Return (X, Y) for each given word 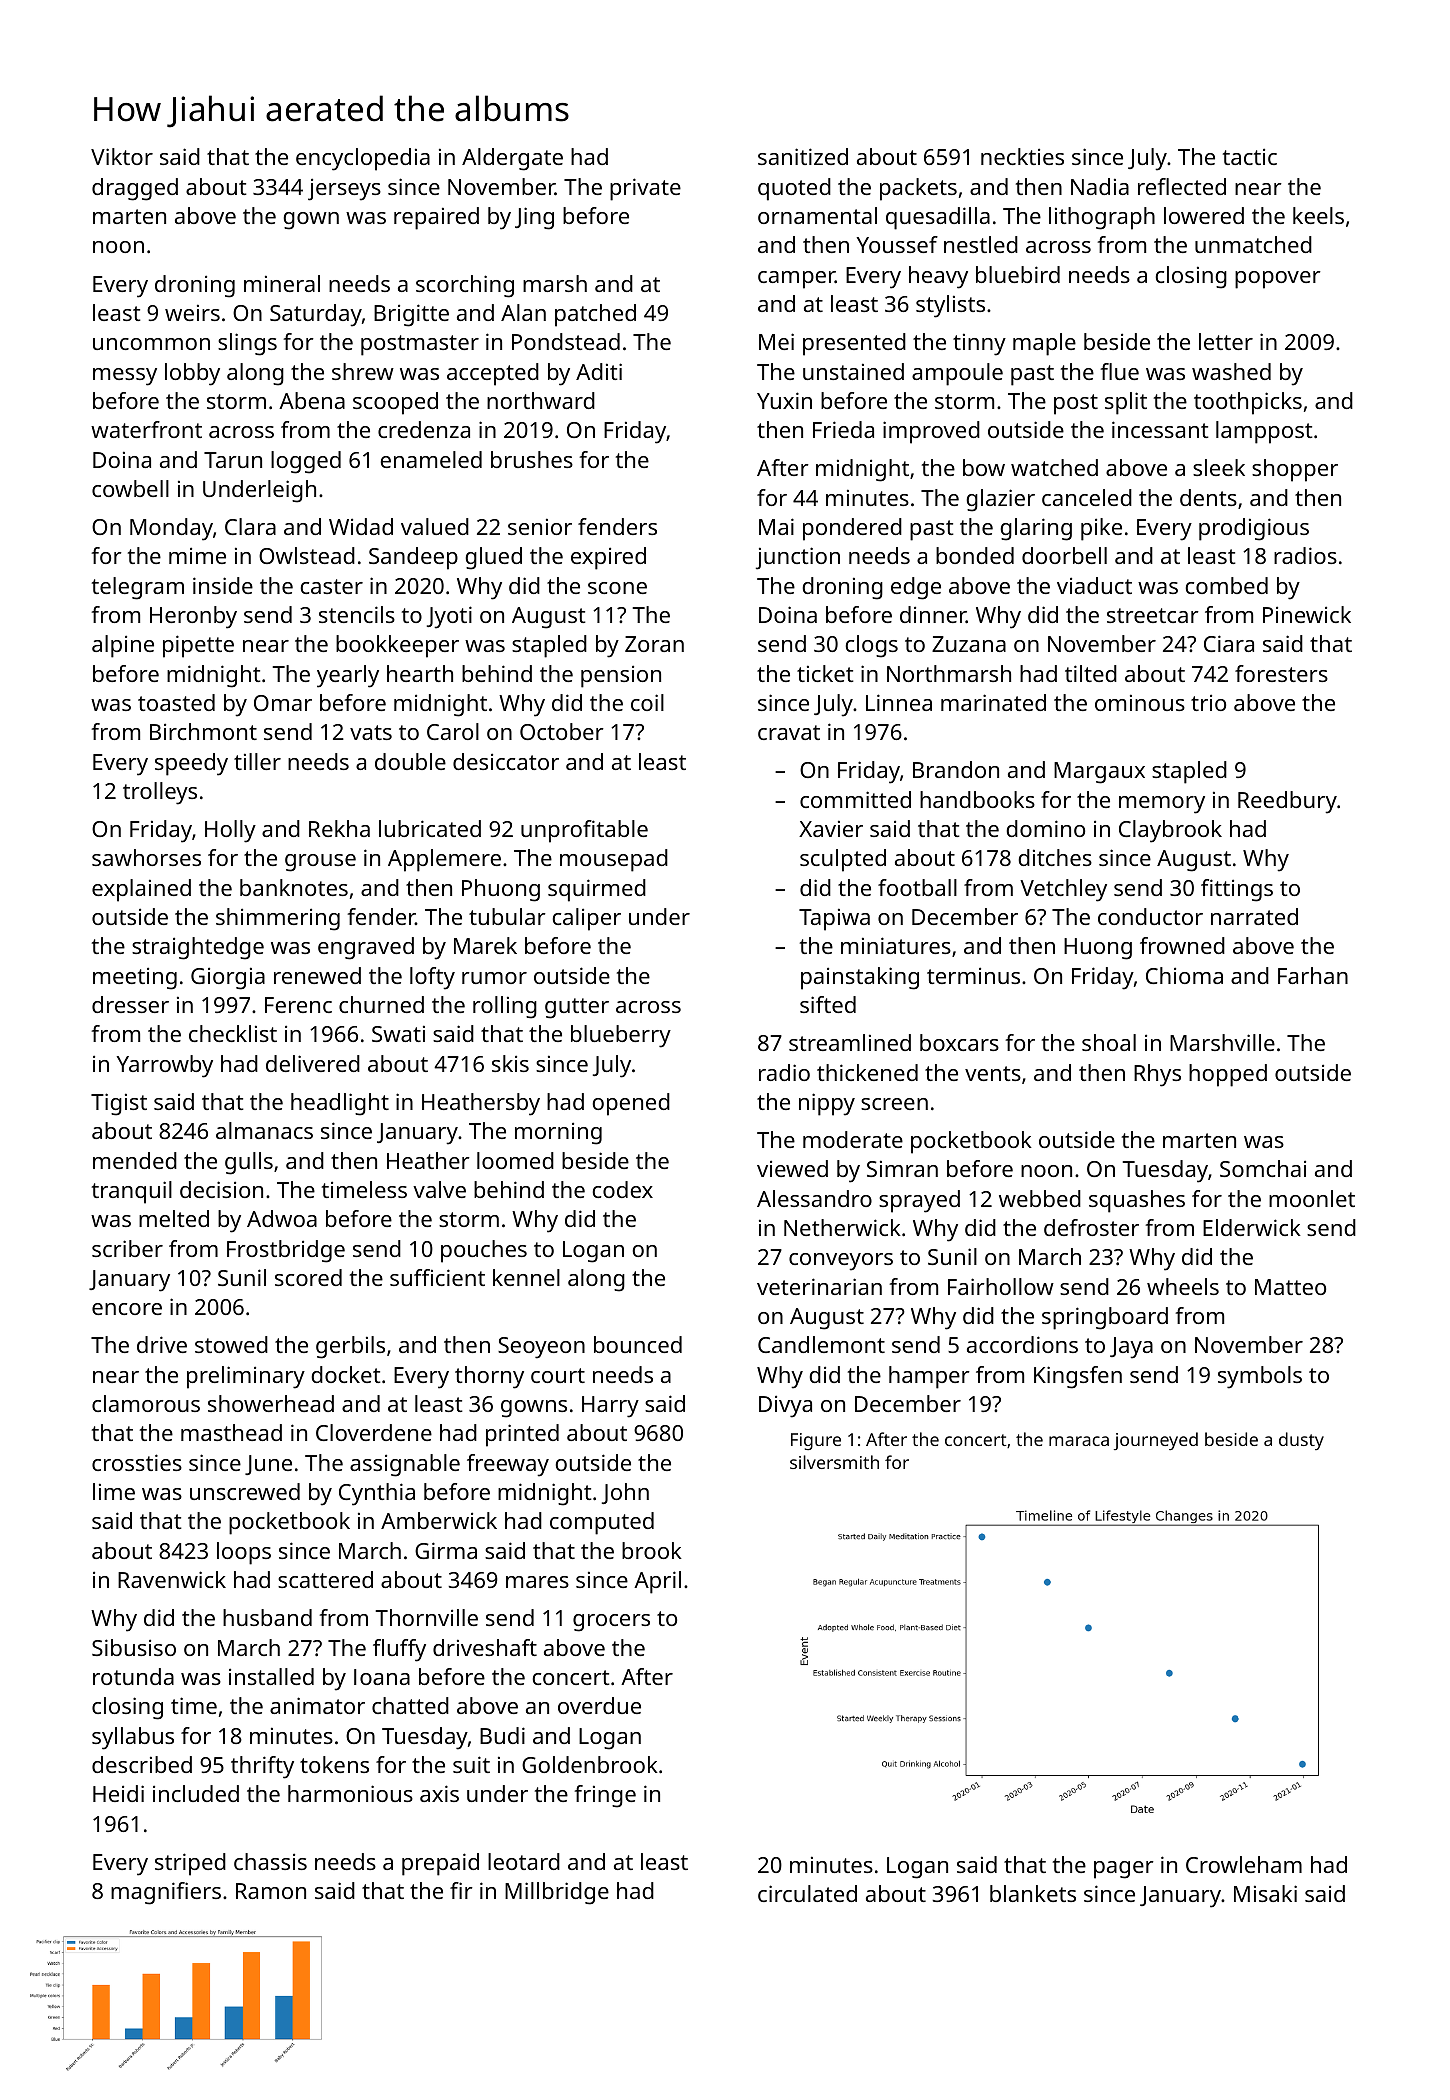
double (410, 761)
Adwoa (282, 1218)
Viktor (122, 156)
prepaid (440, 1864)
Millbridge (557, 1893)
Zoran (654, 644)
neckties (1022, 156)
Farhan (1313, 975)
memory (1162, 805)
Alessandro (814, 1198)
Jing (534, 218)
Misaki (1265, 1893)
